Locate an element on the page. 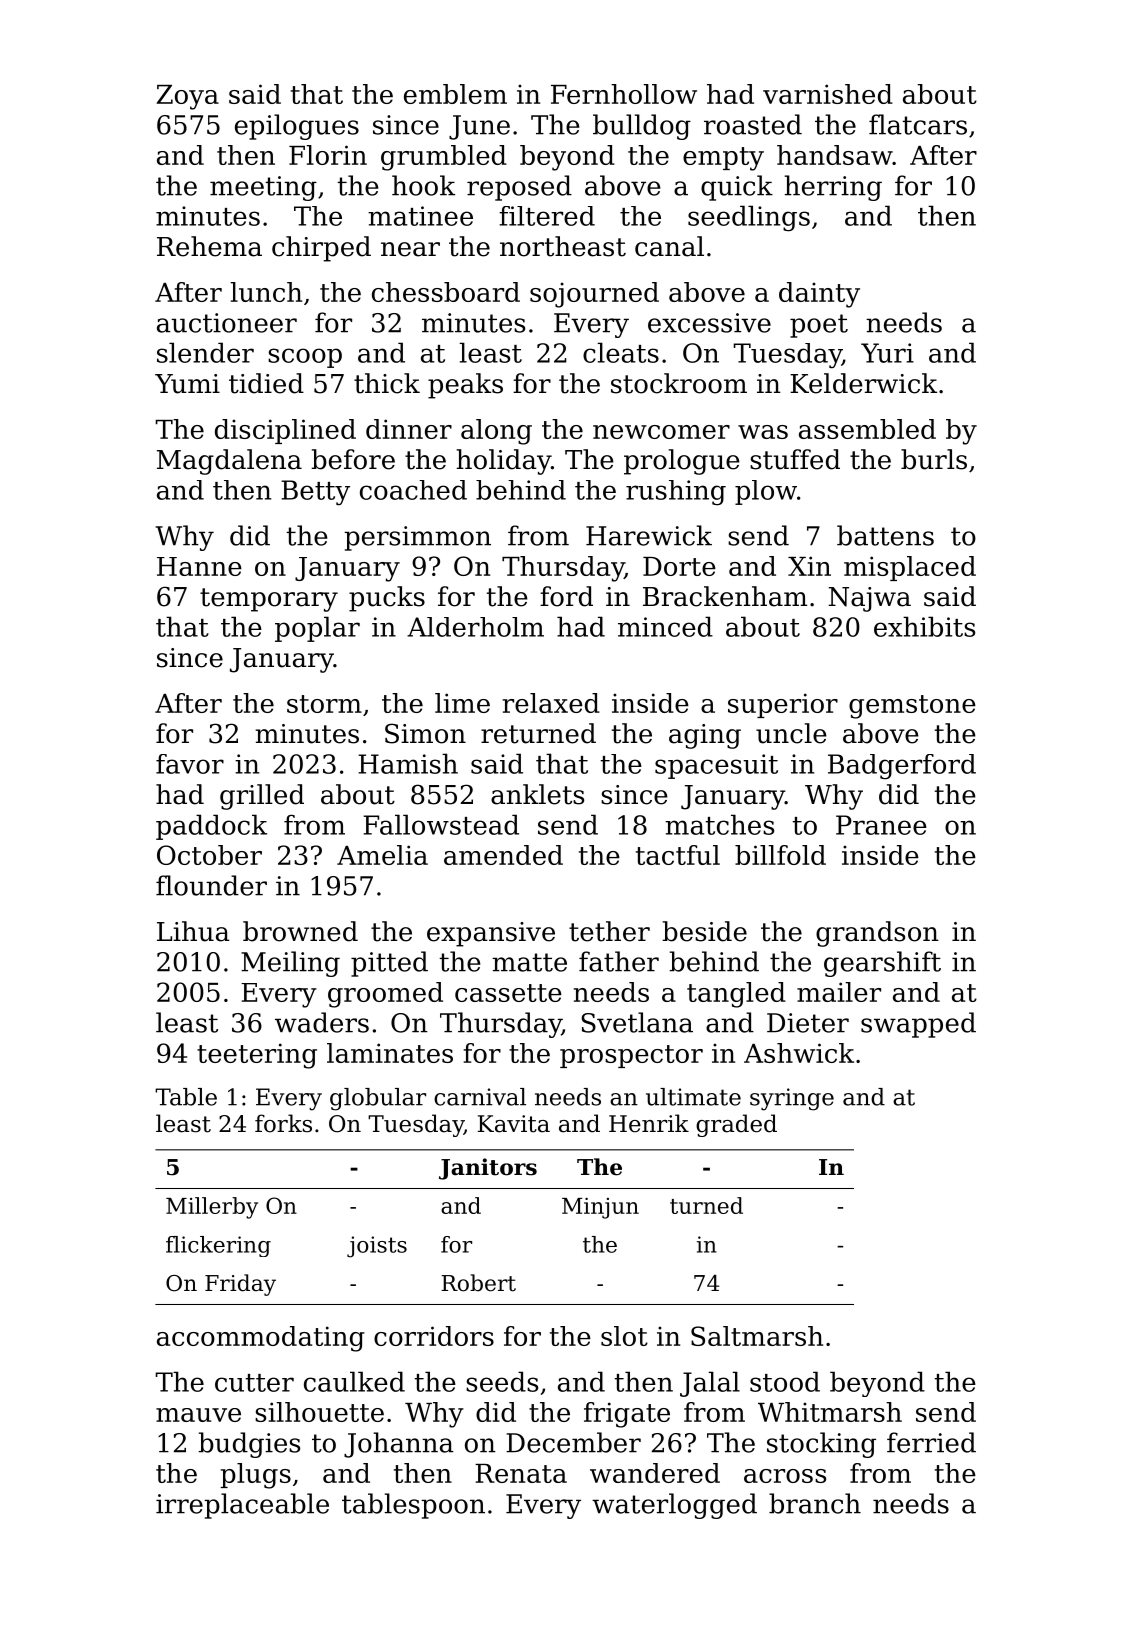 This page has height=1639, width=1132. varnished is located at coordinates (828, 94).
